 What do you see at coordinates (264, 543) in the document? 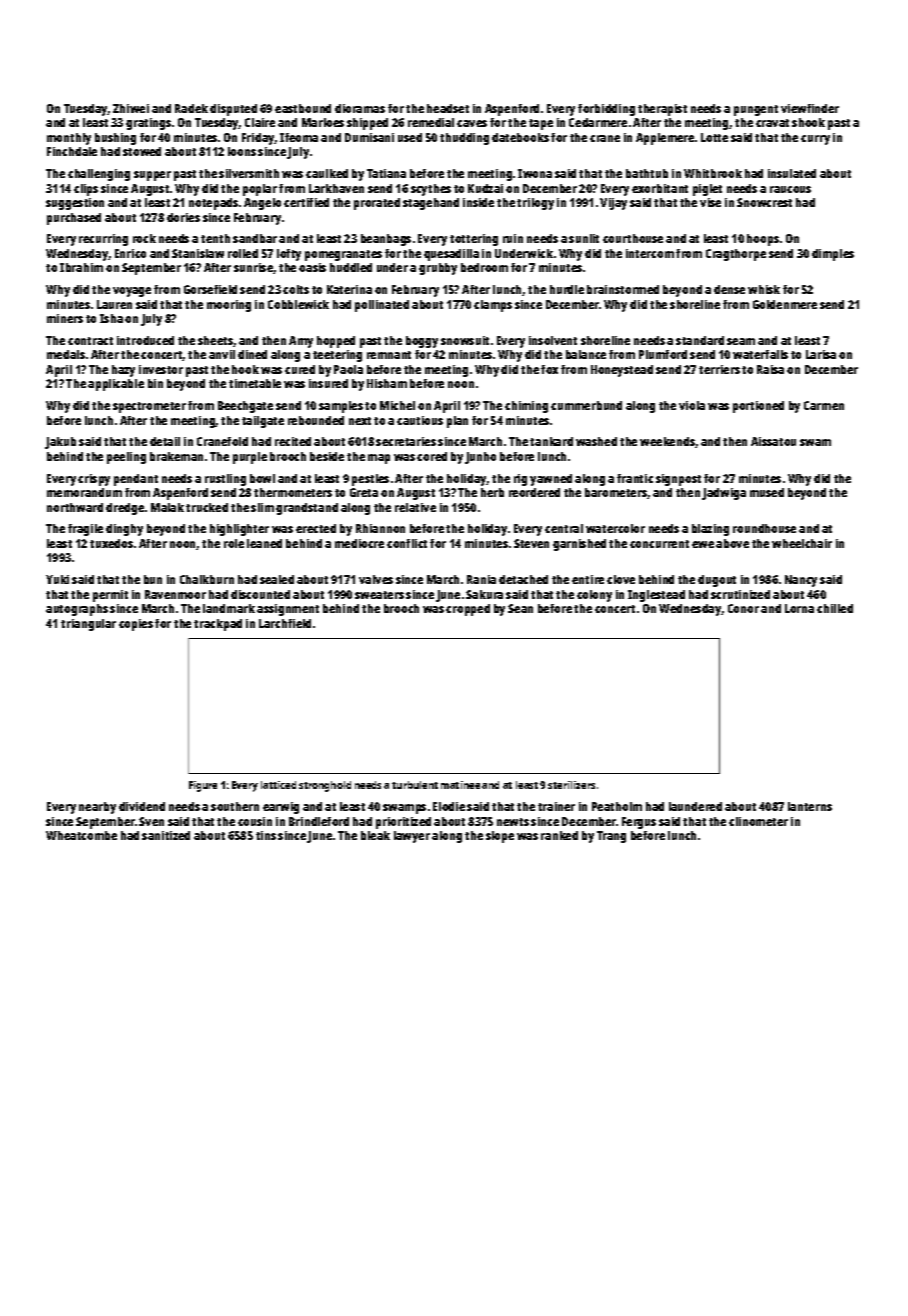
I see `leaned` at bounding box center [264, 543].
